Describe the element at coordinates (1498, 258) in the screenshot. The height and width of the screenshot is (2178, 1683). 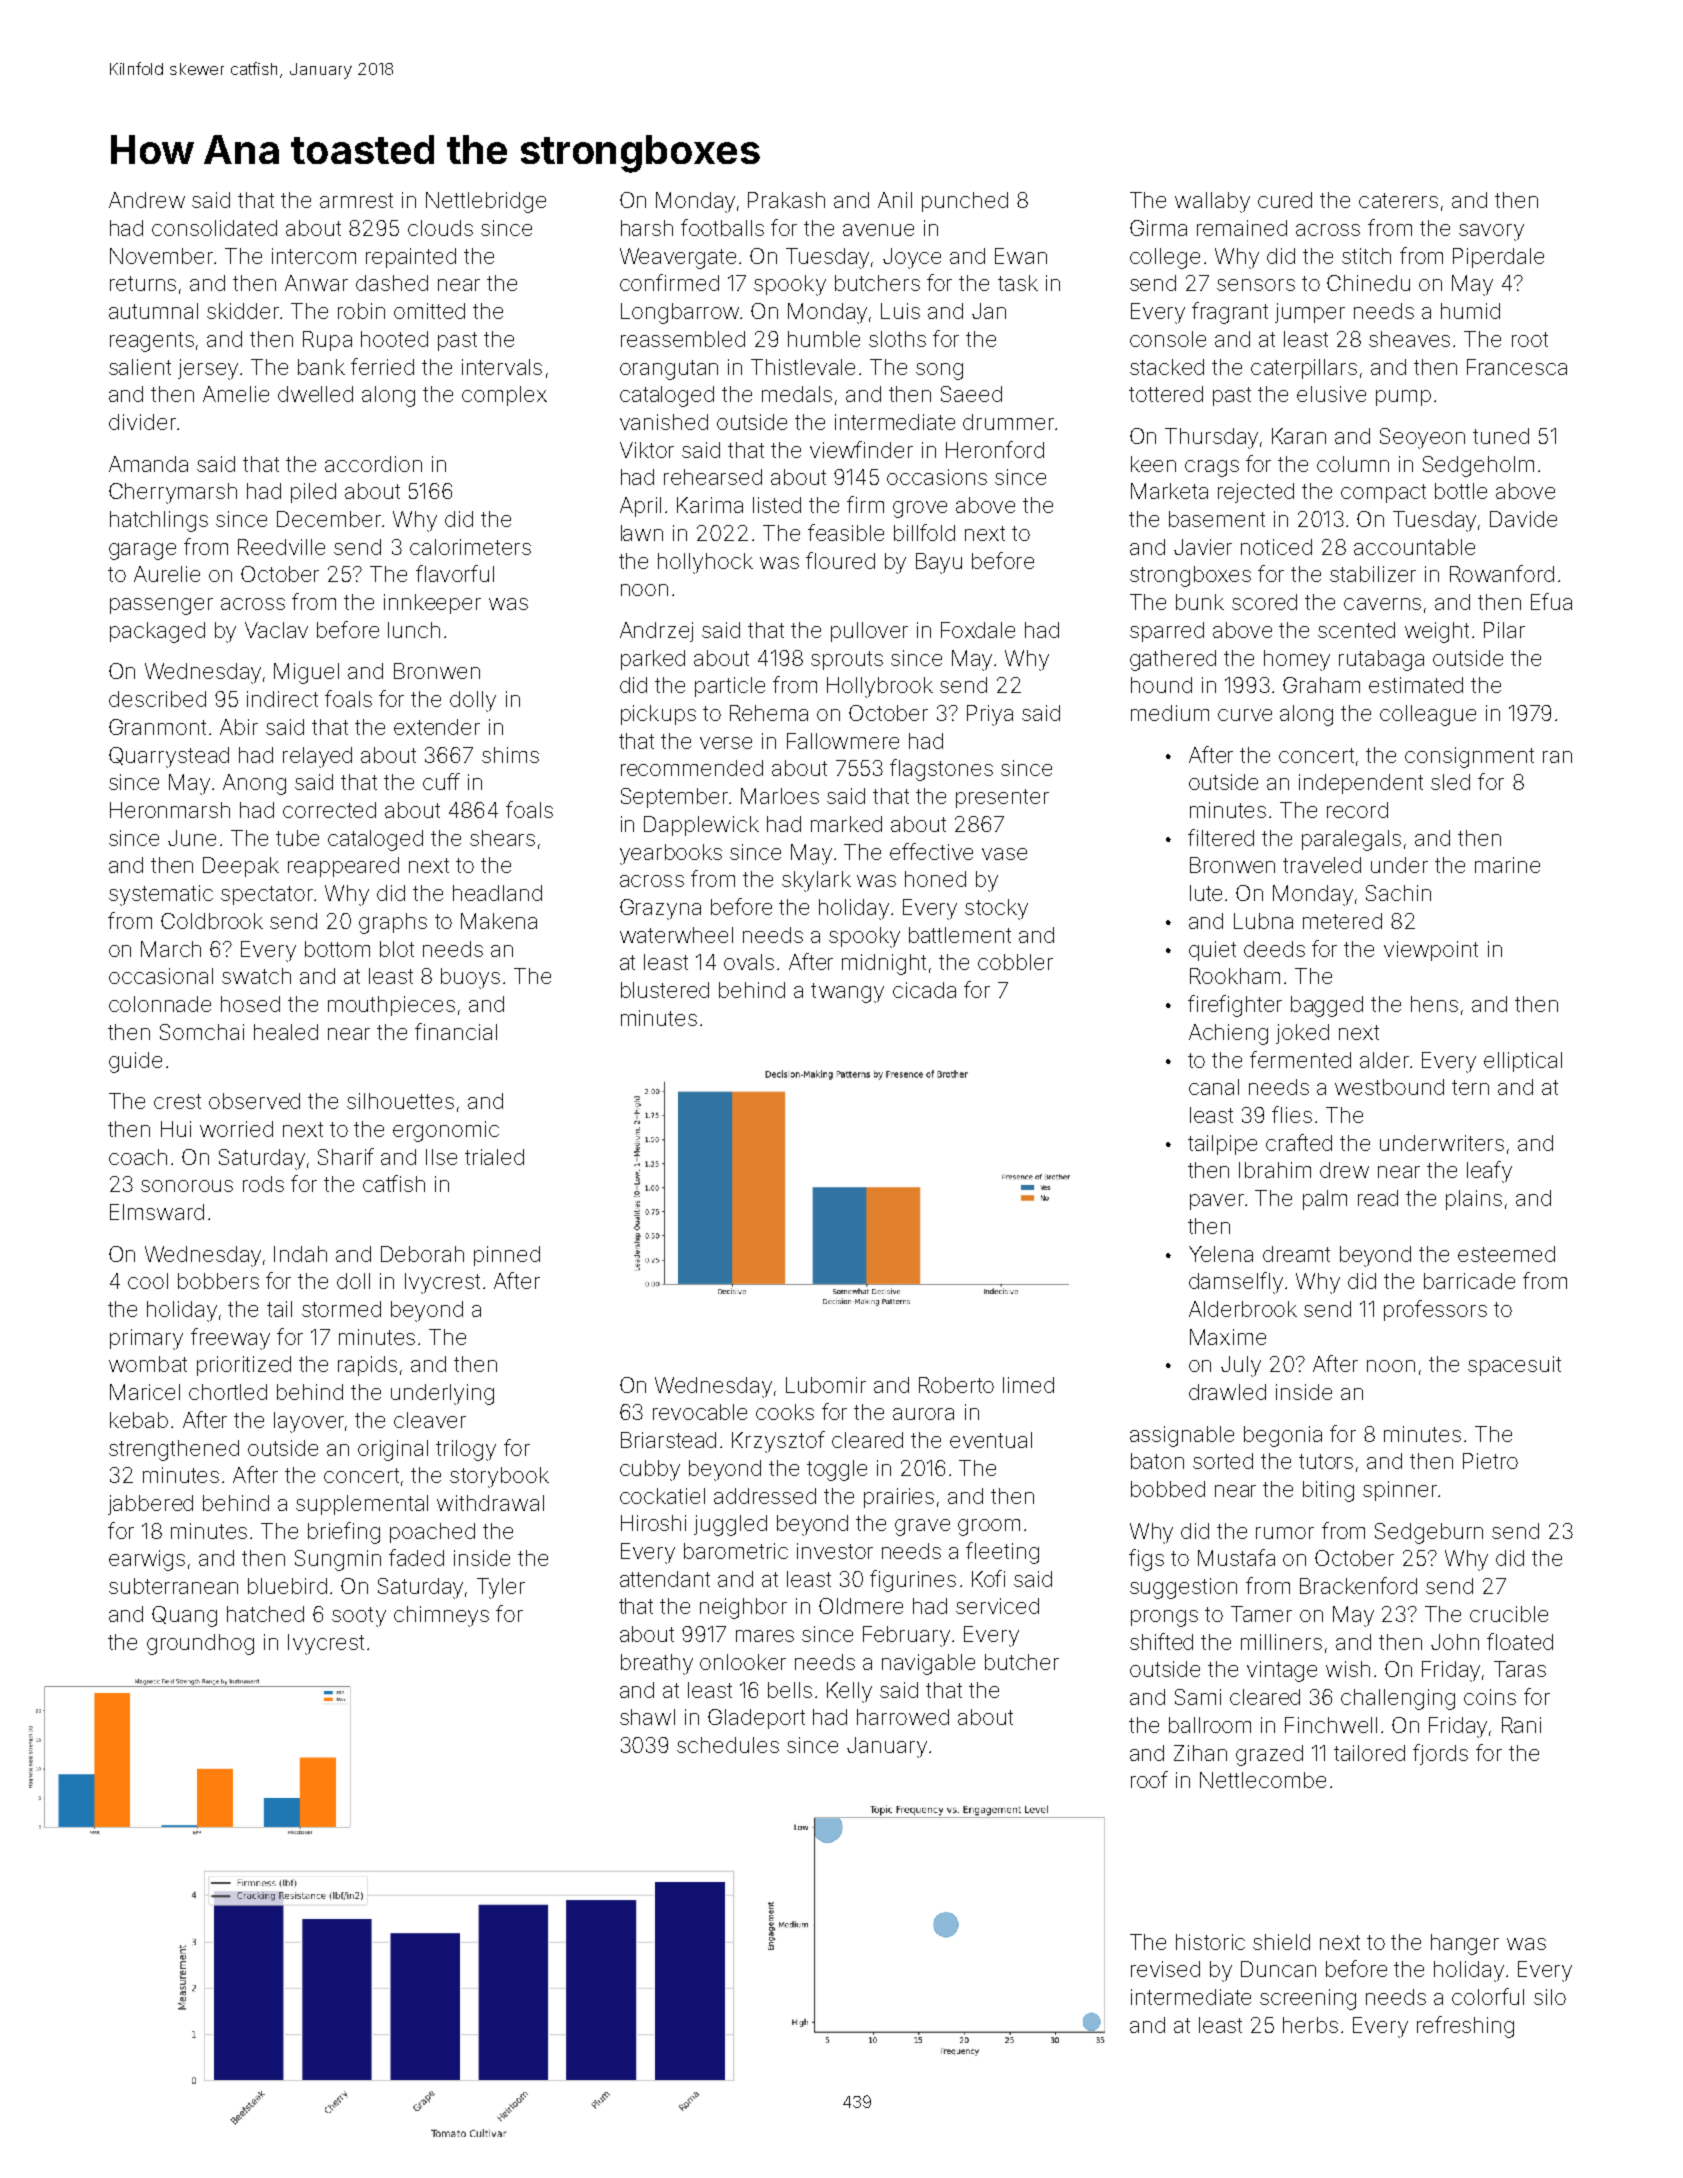
I see `Piperdale` at that location.
